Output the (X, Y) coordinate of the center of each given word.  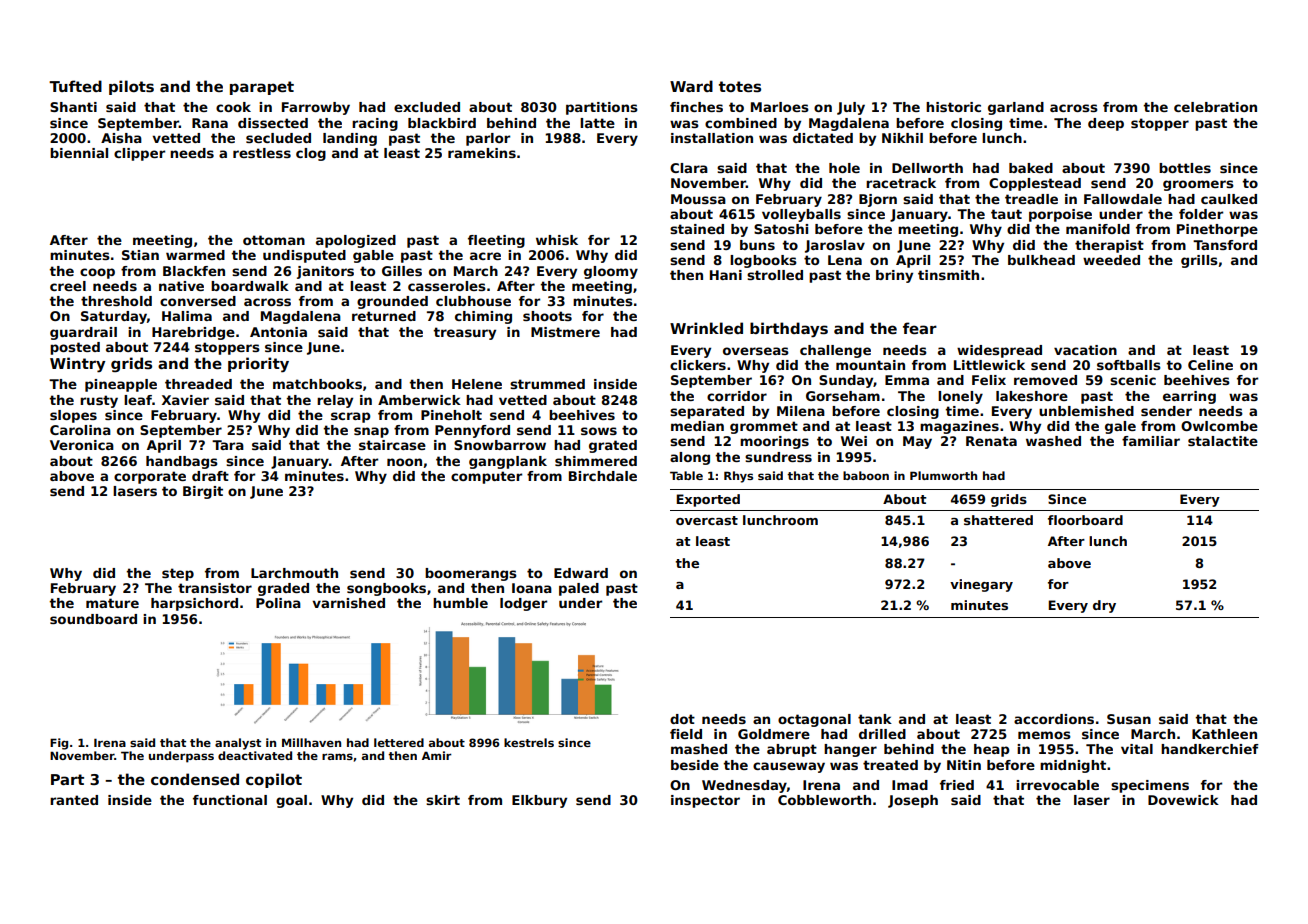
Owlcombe (1219, 426)
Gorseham (843, 396)
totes (740, 86)
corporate (150, 477)
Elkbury (539, 801)
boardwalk (250, 286)
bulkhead (1041, 260)
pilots (131, 87)
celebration (1215, 107)
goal (291, 801)
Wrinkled (706, 328)
